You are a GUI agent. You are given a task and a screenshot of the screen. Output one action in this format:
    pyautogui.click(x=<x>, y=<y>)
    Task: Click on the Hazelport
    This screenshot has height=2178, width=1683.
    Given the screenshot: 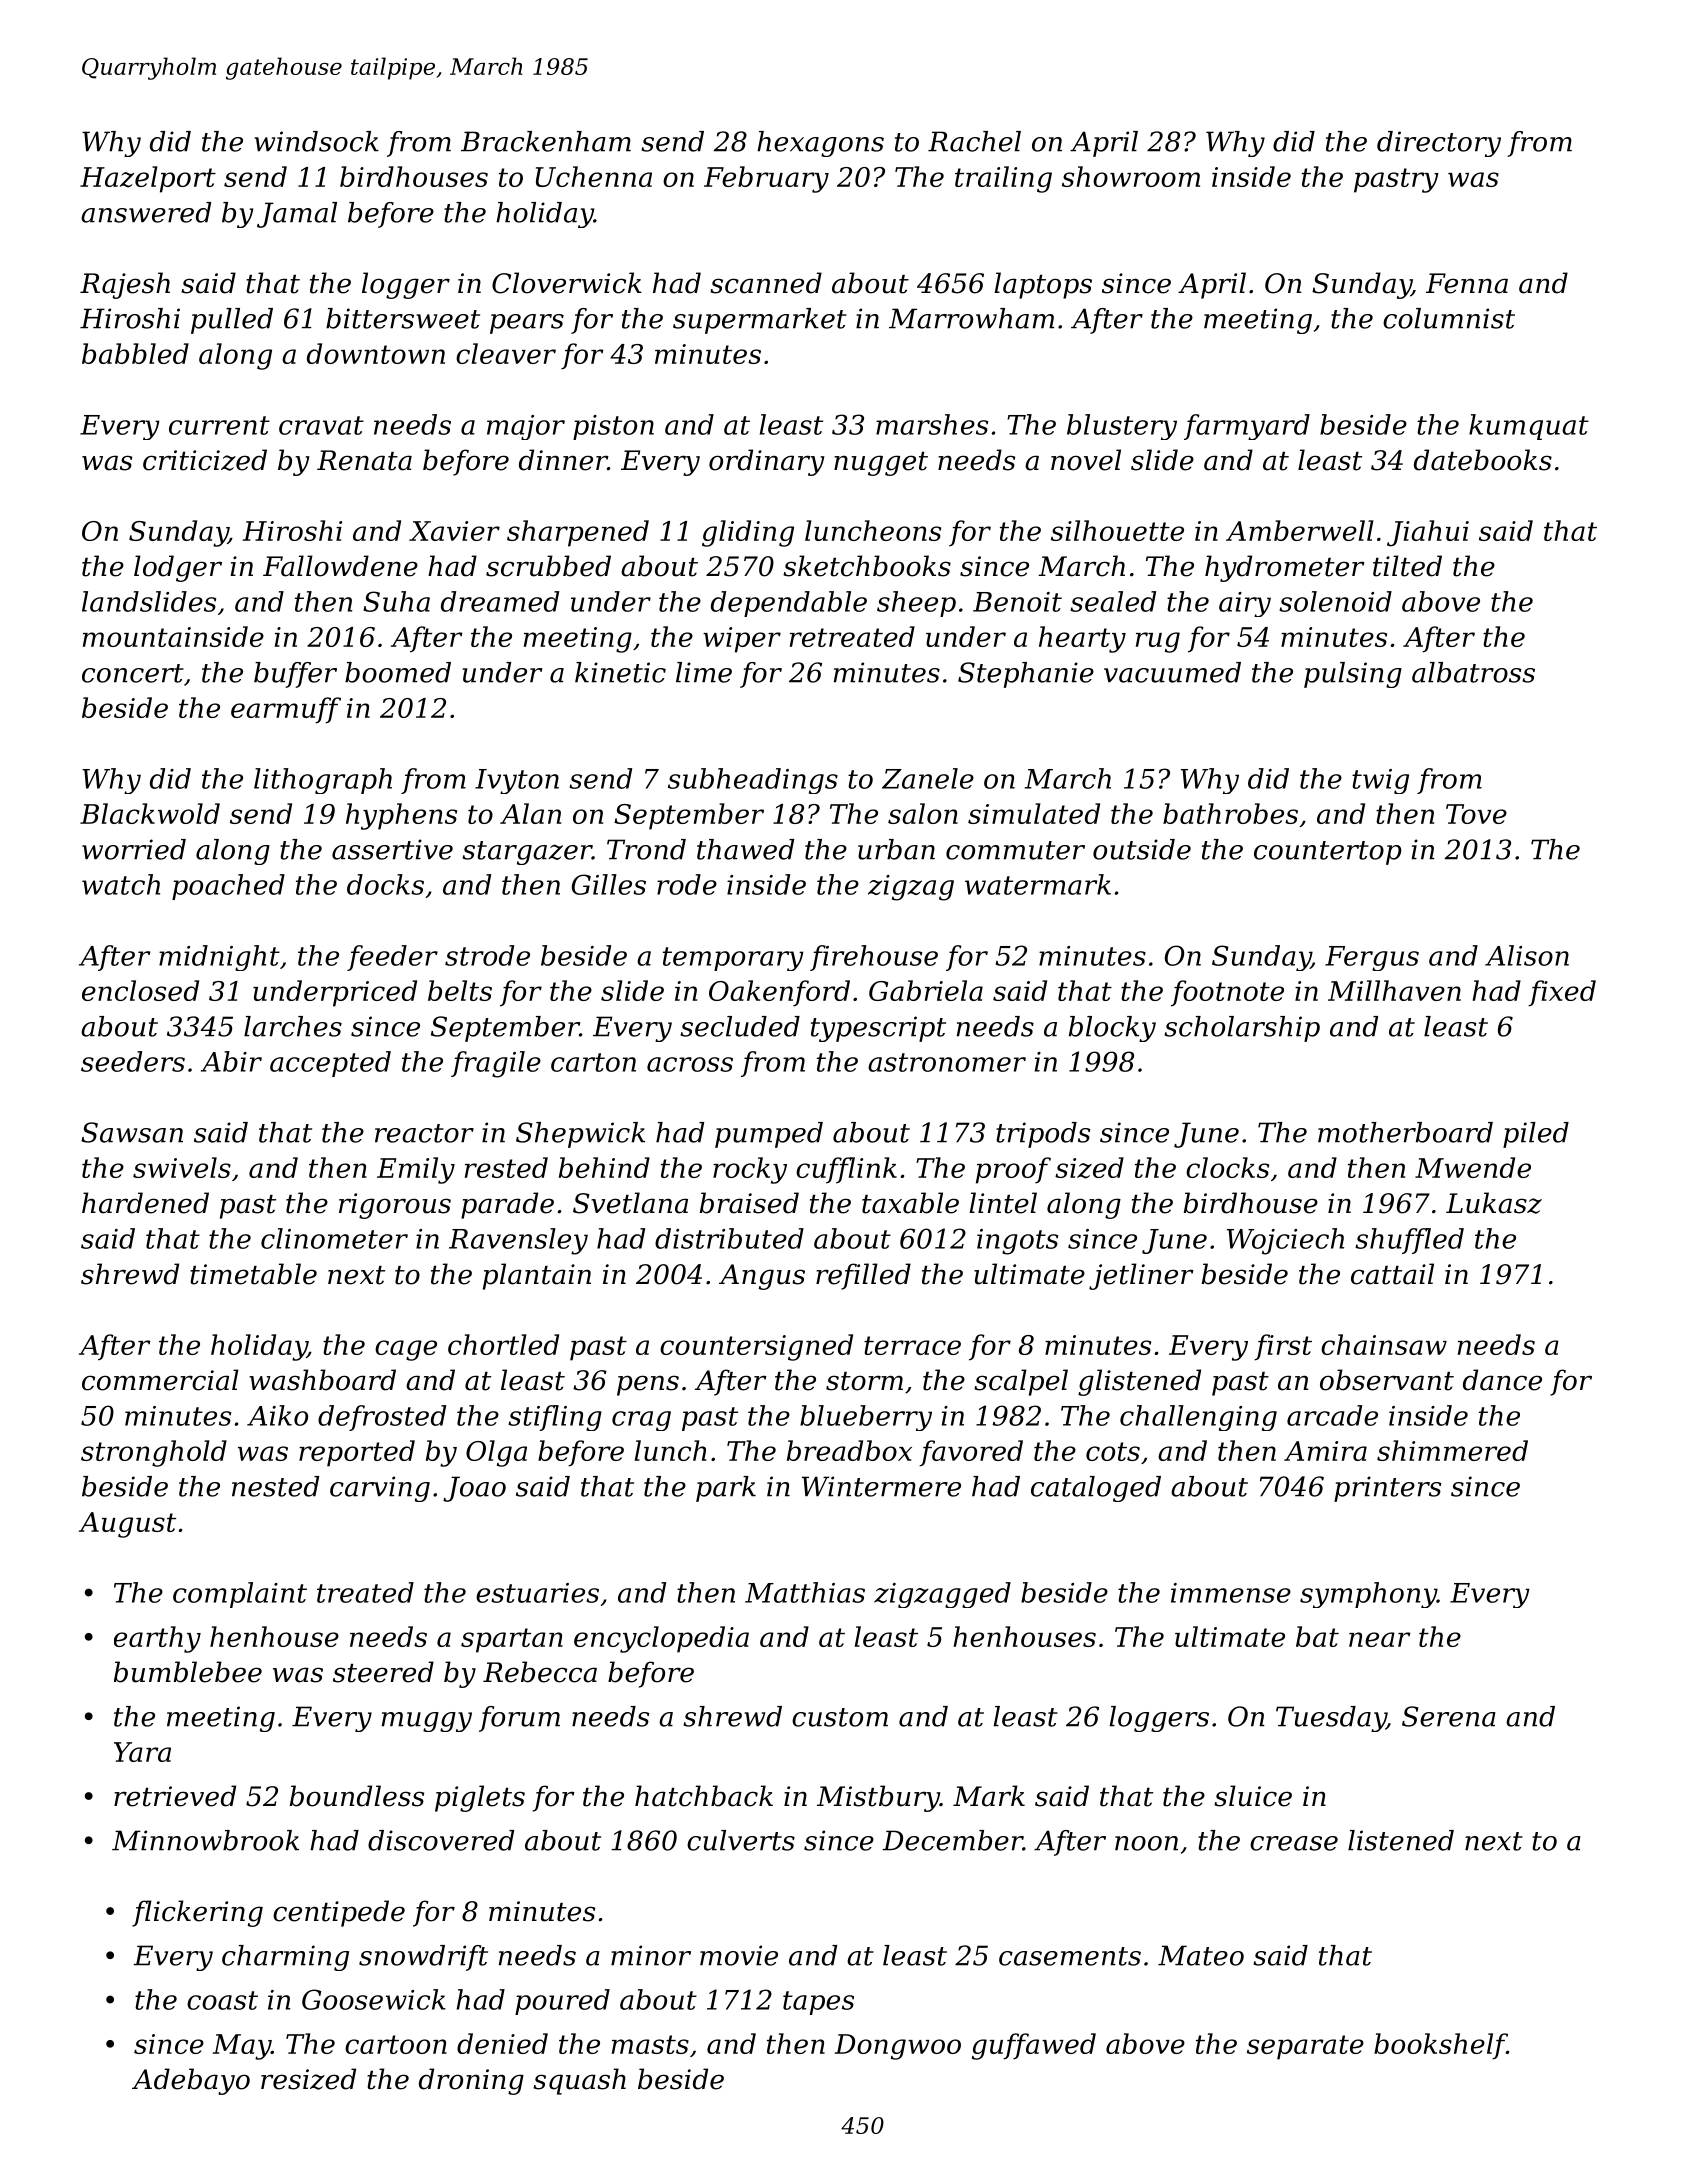 What is the action you would take?
    pyautogui.click(x=148, y=179)
